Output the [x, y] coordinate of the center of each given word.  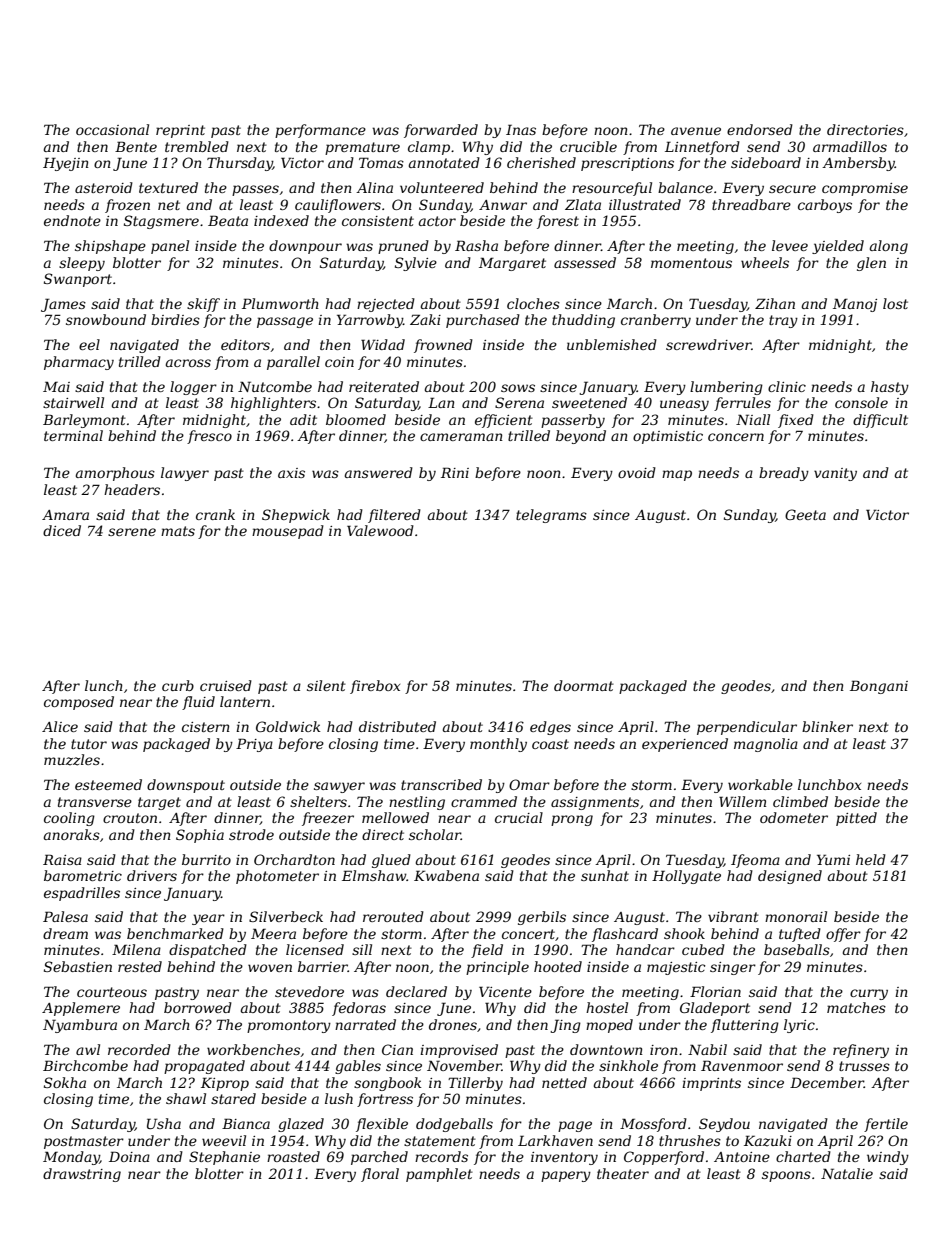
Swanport [78, 280]
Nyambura [80, 1026]
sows [518, 388]
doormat [584, 685]
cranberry [656, 321]
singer [733, 968]
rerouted [393, 916]
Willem [742, 801]
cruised [226, 685]
